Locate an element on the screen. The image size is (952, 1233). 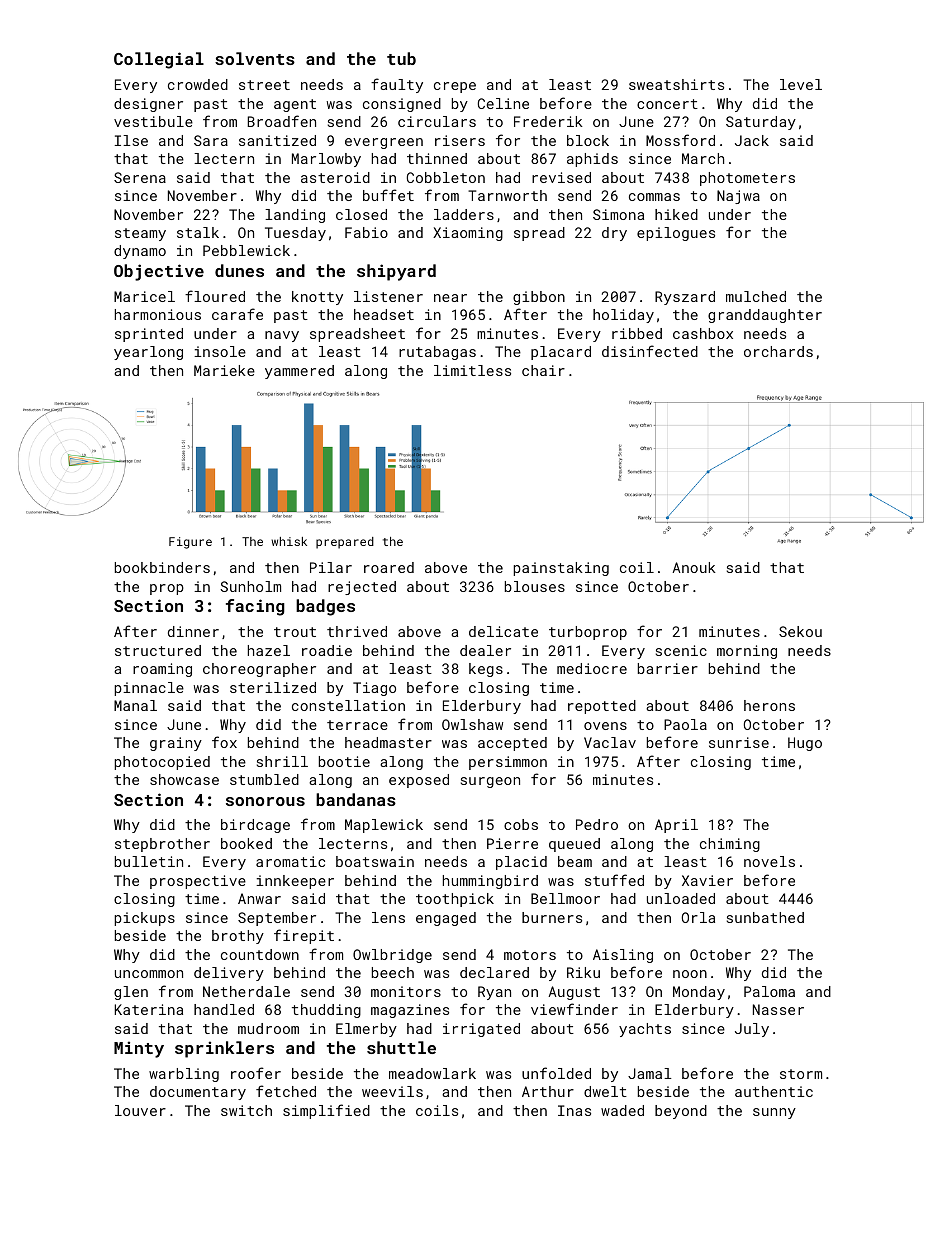
weevils is located at coordinates (392, 1091).
